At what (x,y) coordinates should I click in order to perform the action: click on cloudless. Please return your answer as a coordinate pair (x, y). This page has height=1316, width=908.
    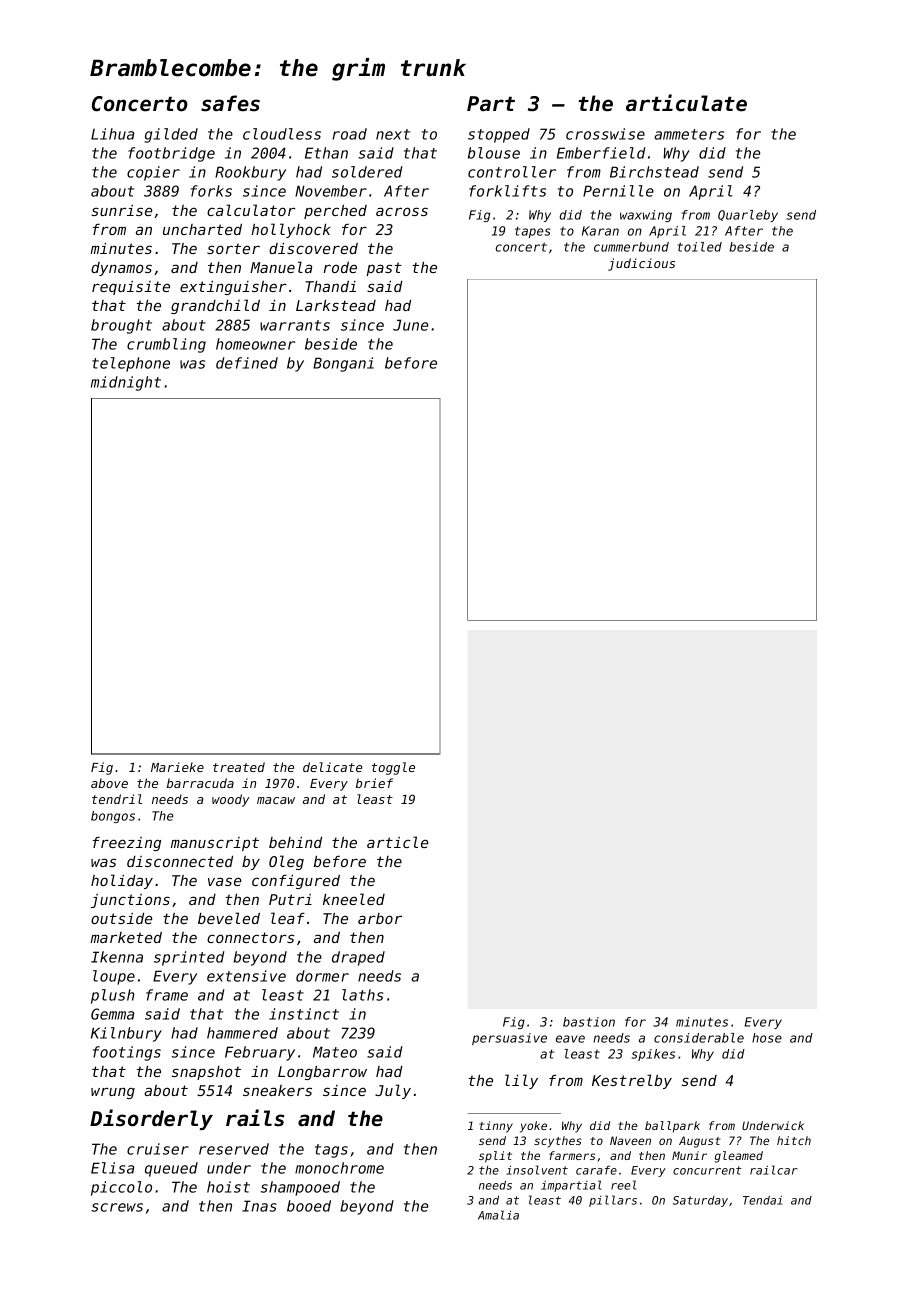
    Looking at the image, I should click on (282, 134).
